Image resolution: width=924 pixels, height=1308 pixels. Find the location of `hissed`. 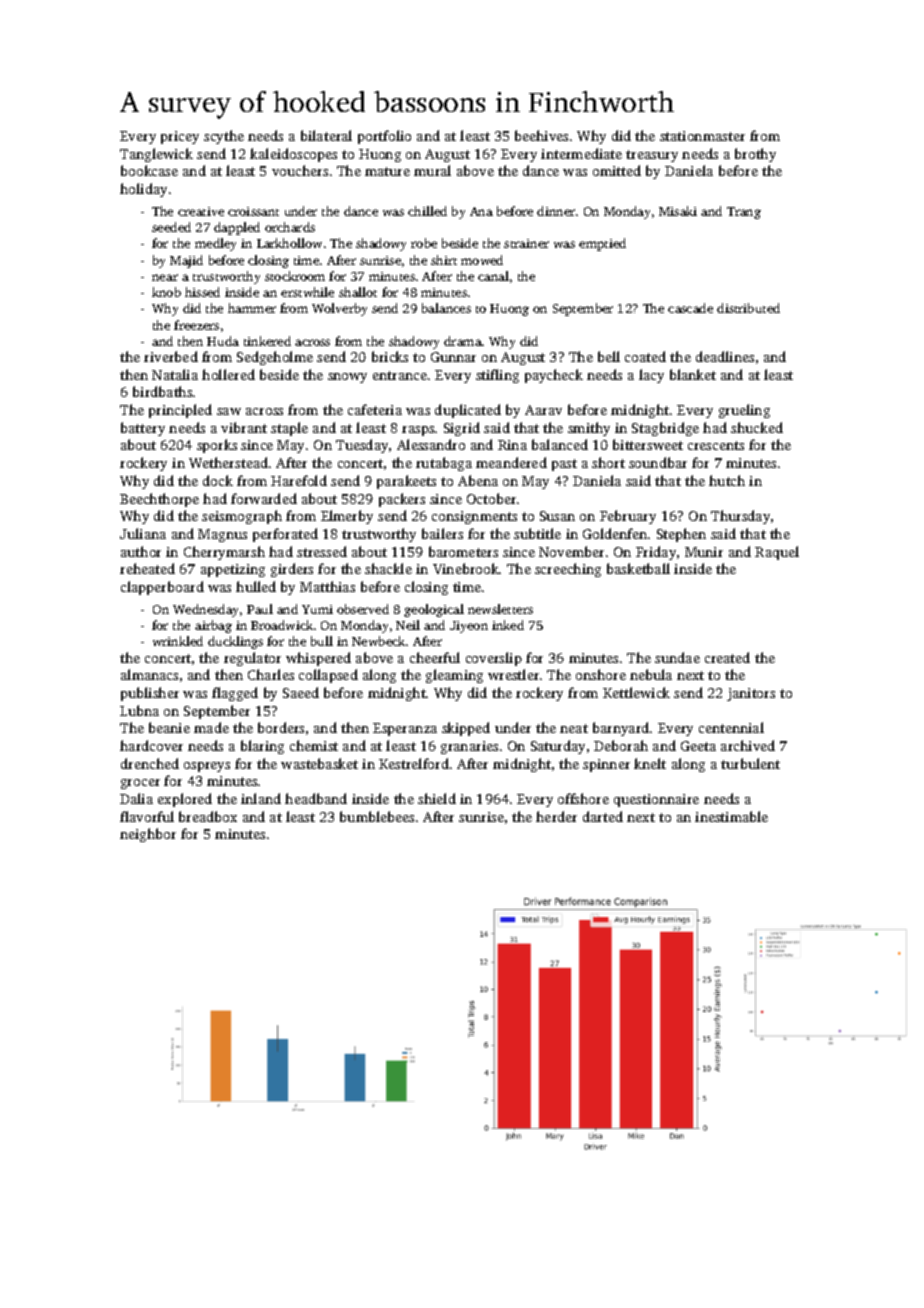

hissed is located at coordinates (202, 292).
